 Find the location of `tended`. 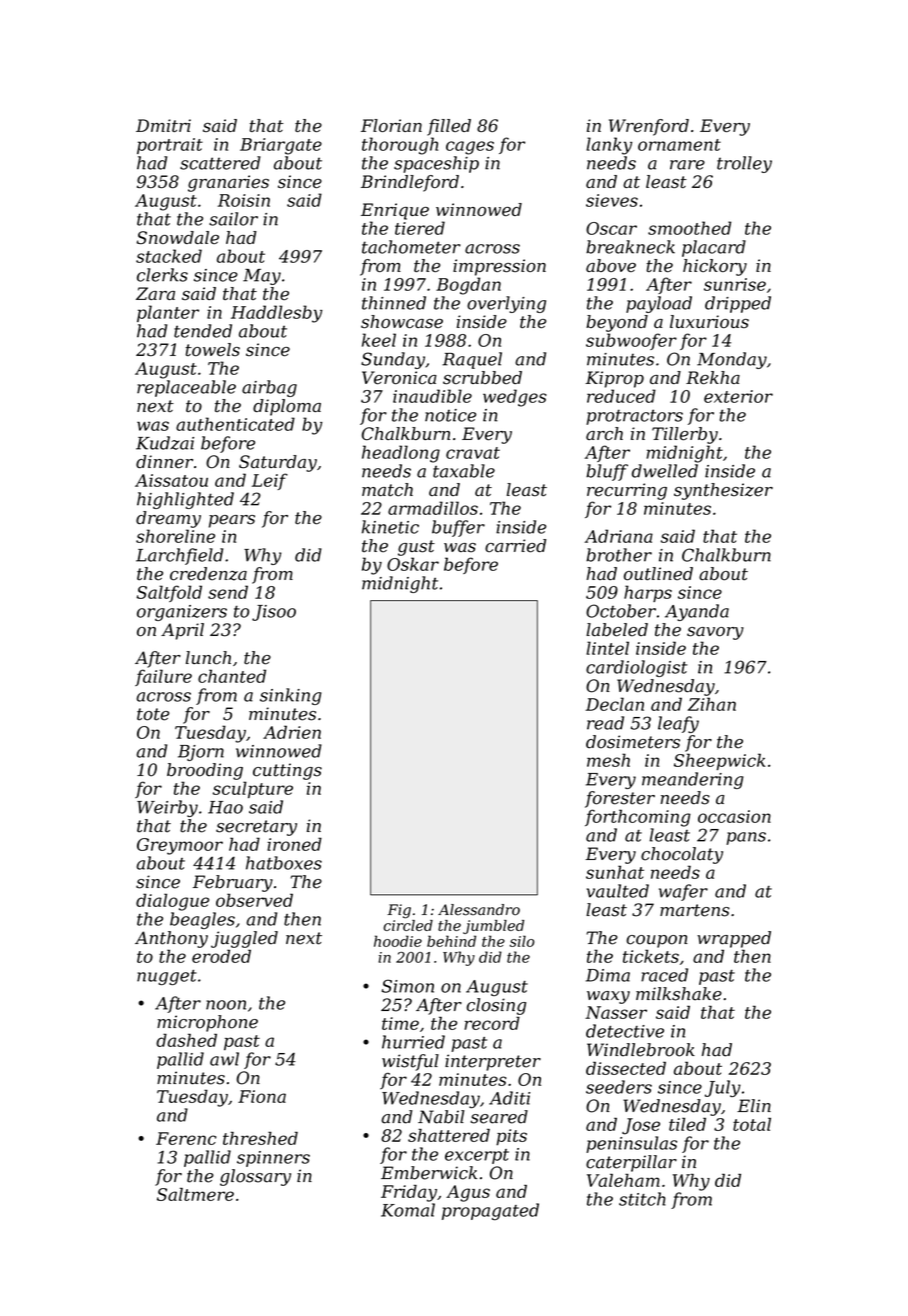

tended is located at coordinates (203, 331).
